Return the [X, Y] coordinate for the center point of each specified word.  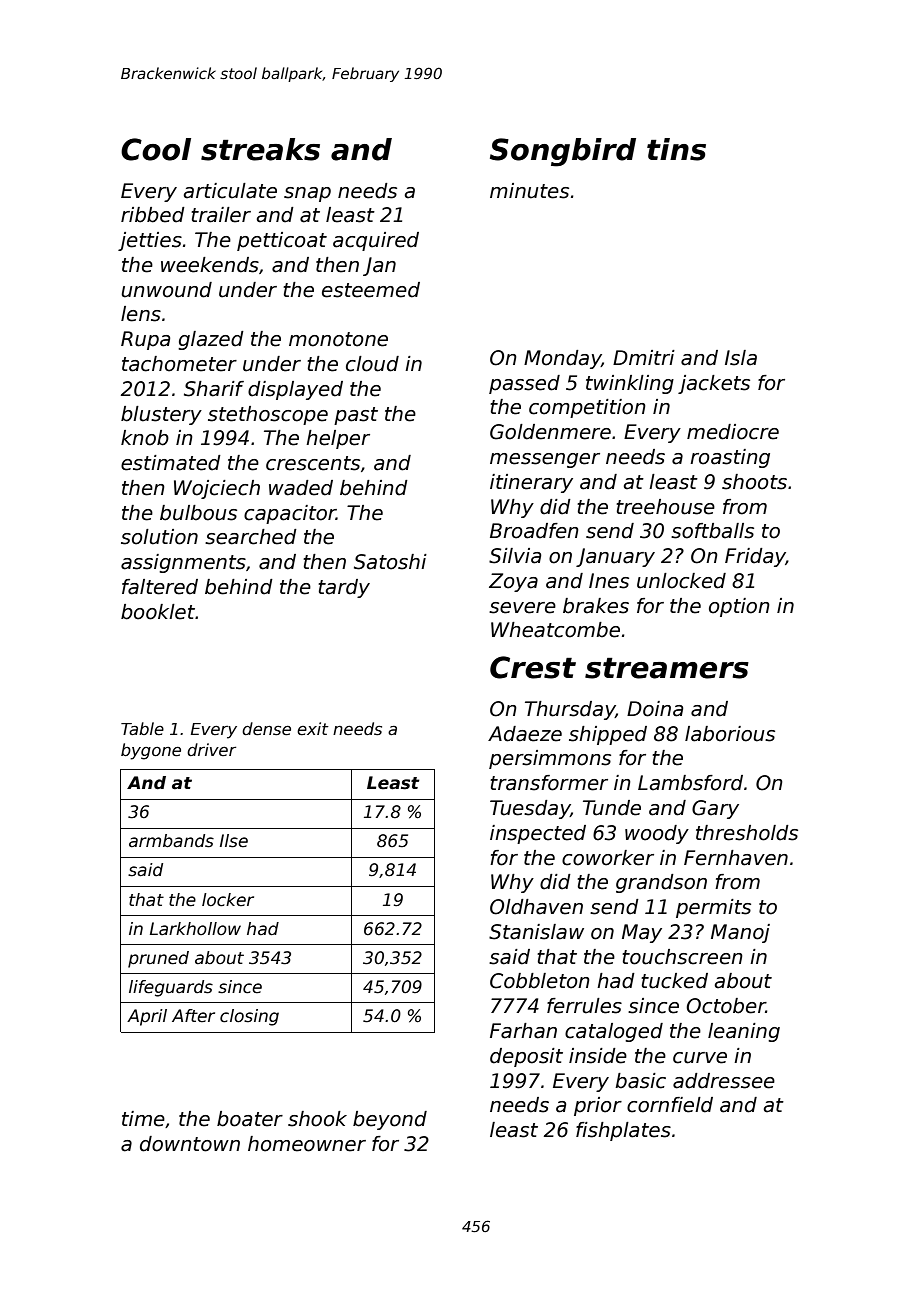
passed [524, 384]
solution [159, 537]
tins [676, 149]
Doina [655, 709]
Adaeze [525, 734]
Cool [156, 149]
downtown [190, 1144]
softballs [712, 531]
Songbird [563, 152]
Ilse [234, 841]
